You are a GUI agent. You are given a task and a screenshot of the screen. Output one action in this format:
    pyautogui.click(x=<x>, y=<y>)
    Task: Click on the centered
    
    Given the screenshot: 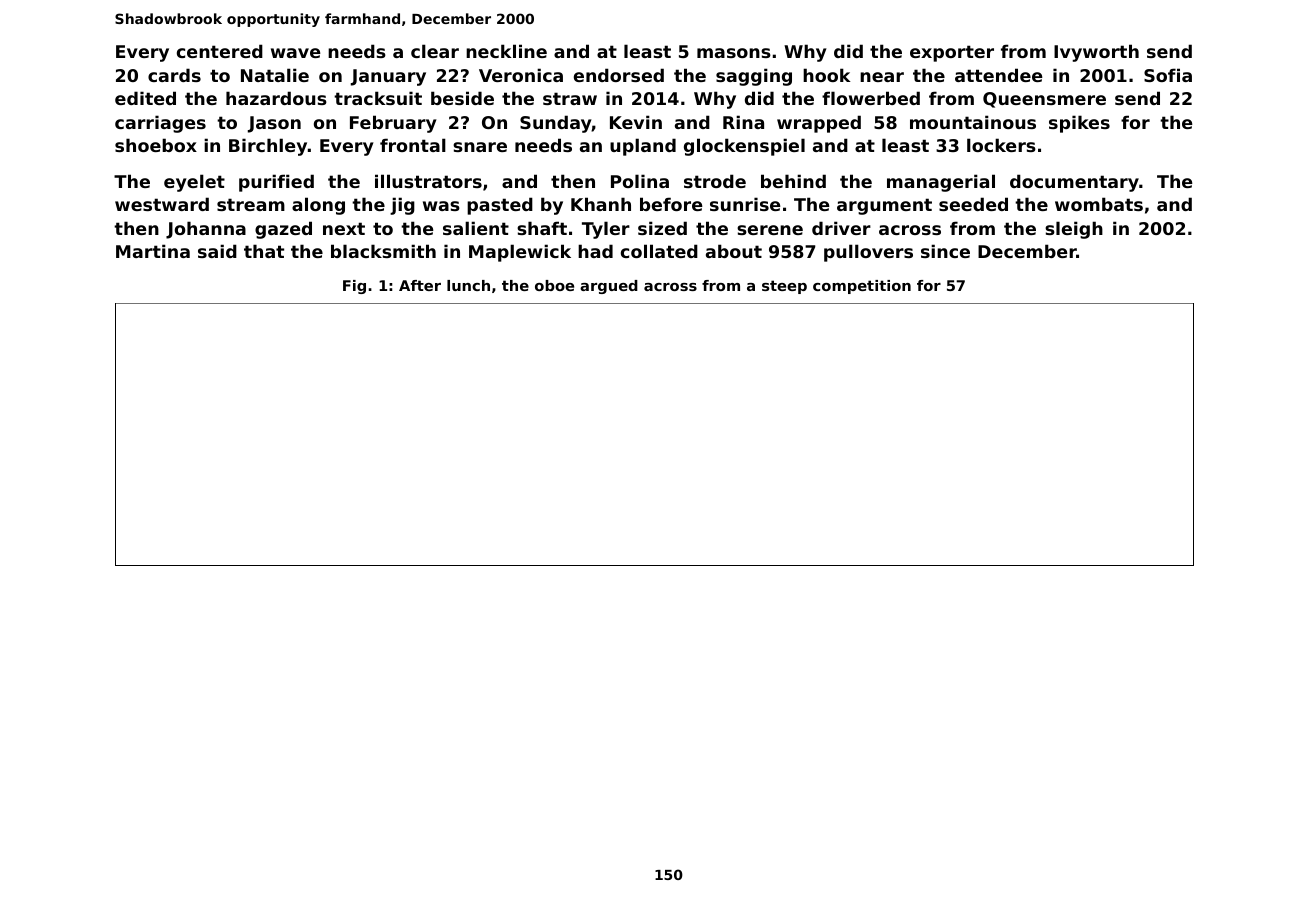 What is the action you would take?
    pyautogui.click(x=220, y=51)
